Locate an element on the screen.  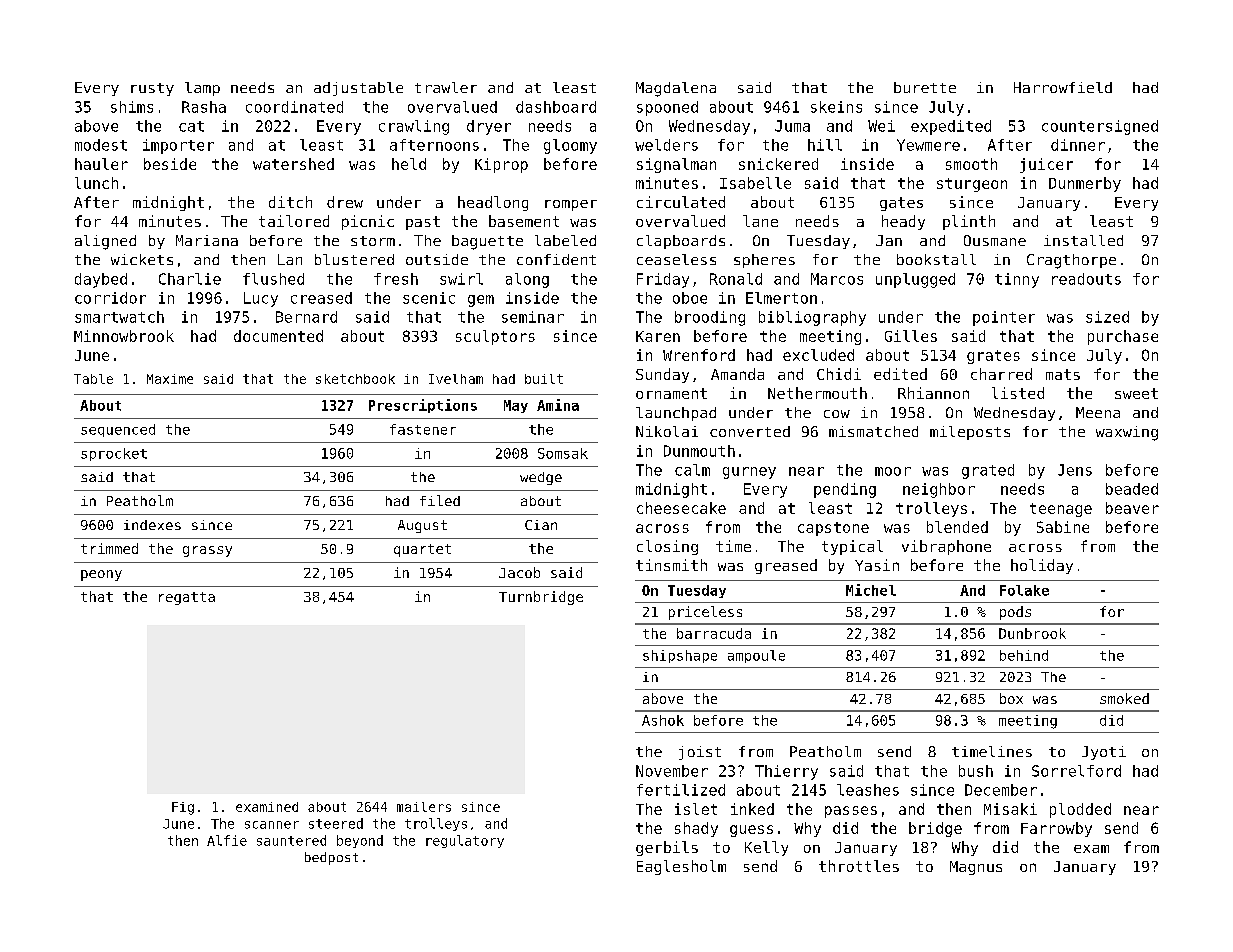
sprocket is located at coordinates (114, 454).
